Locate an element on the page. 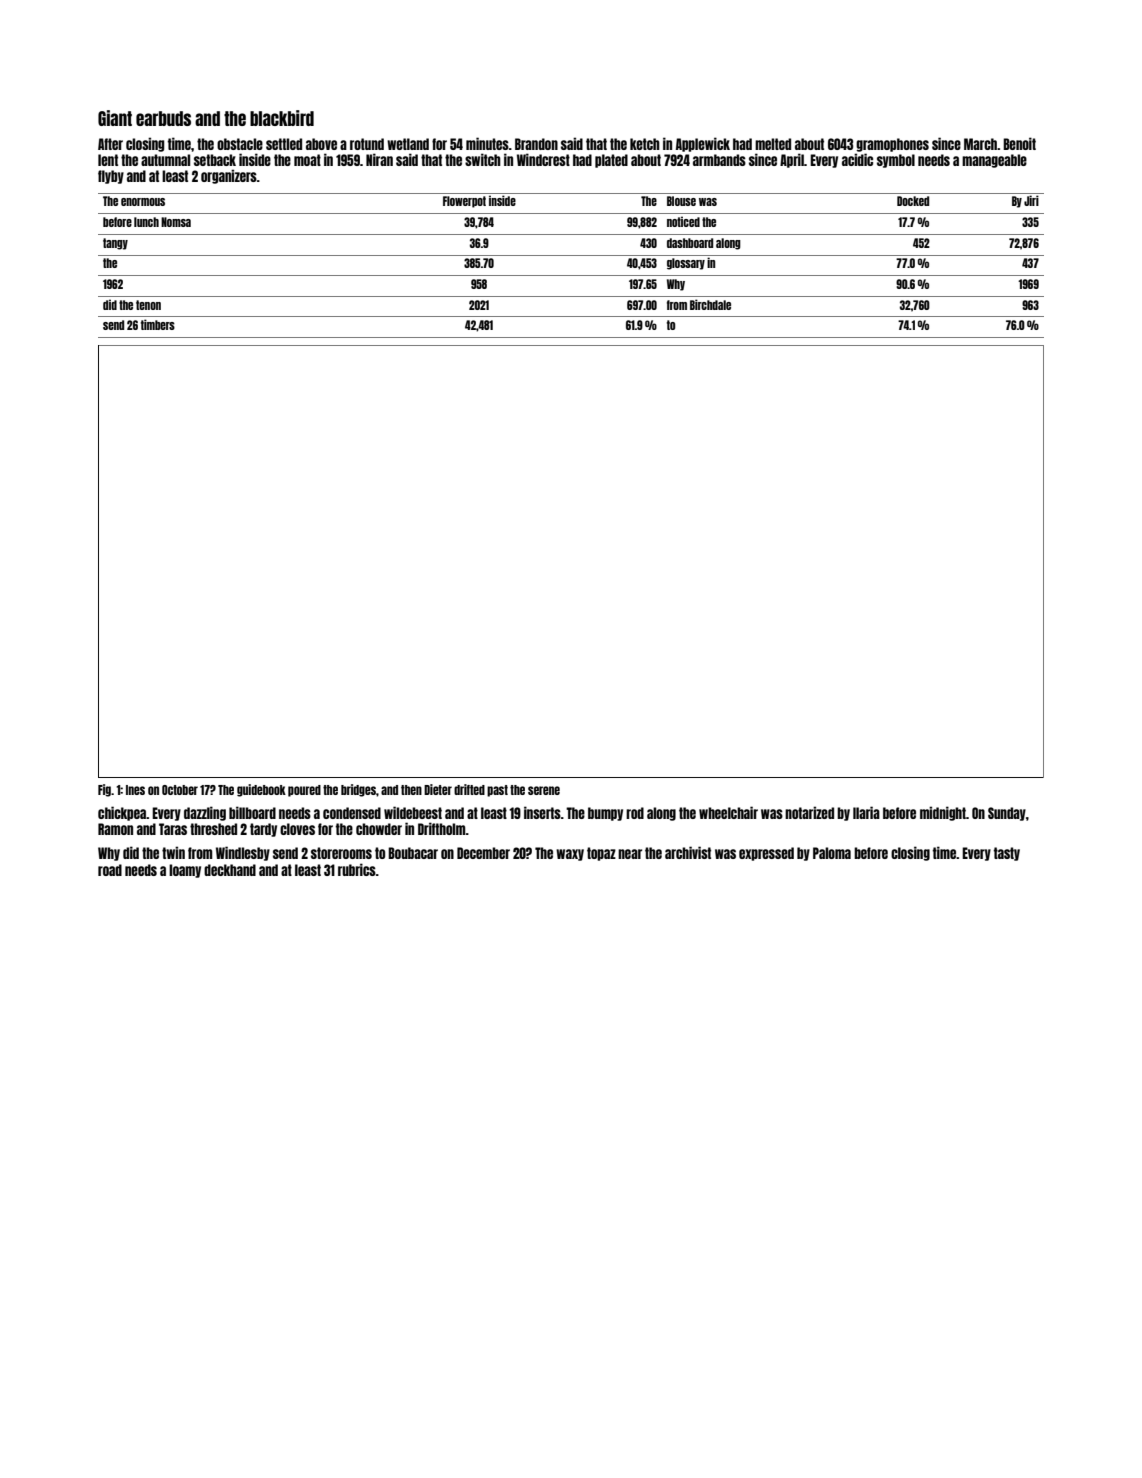 Image resolution: width=1142 pixels, height=1478 pixels. poured is located at coordinates (304, 791).
